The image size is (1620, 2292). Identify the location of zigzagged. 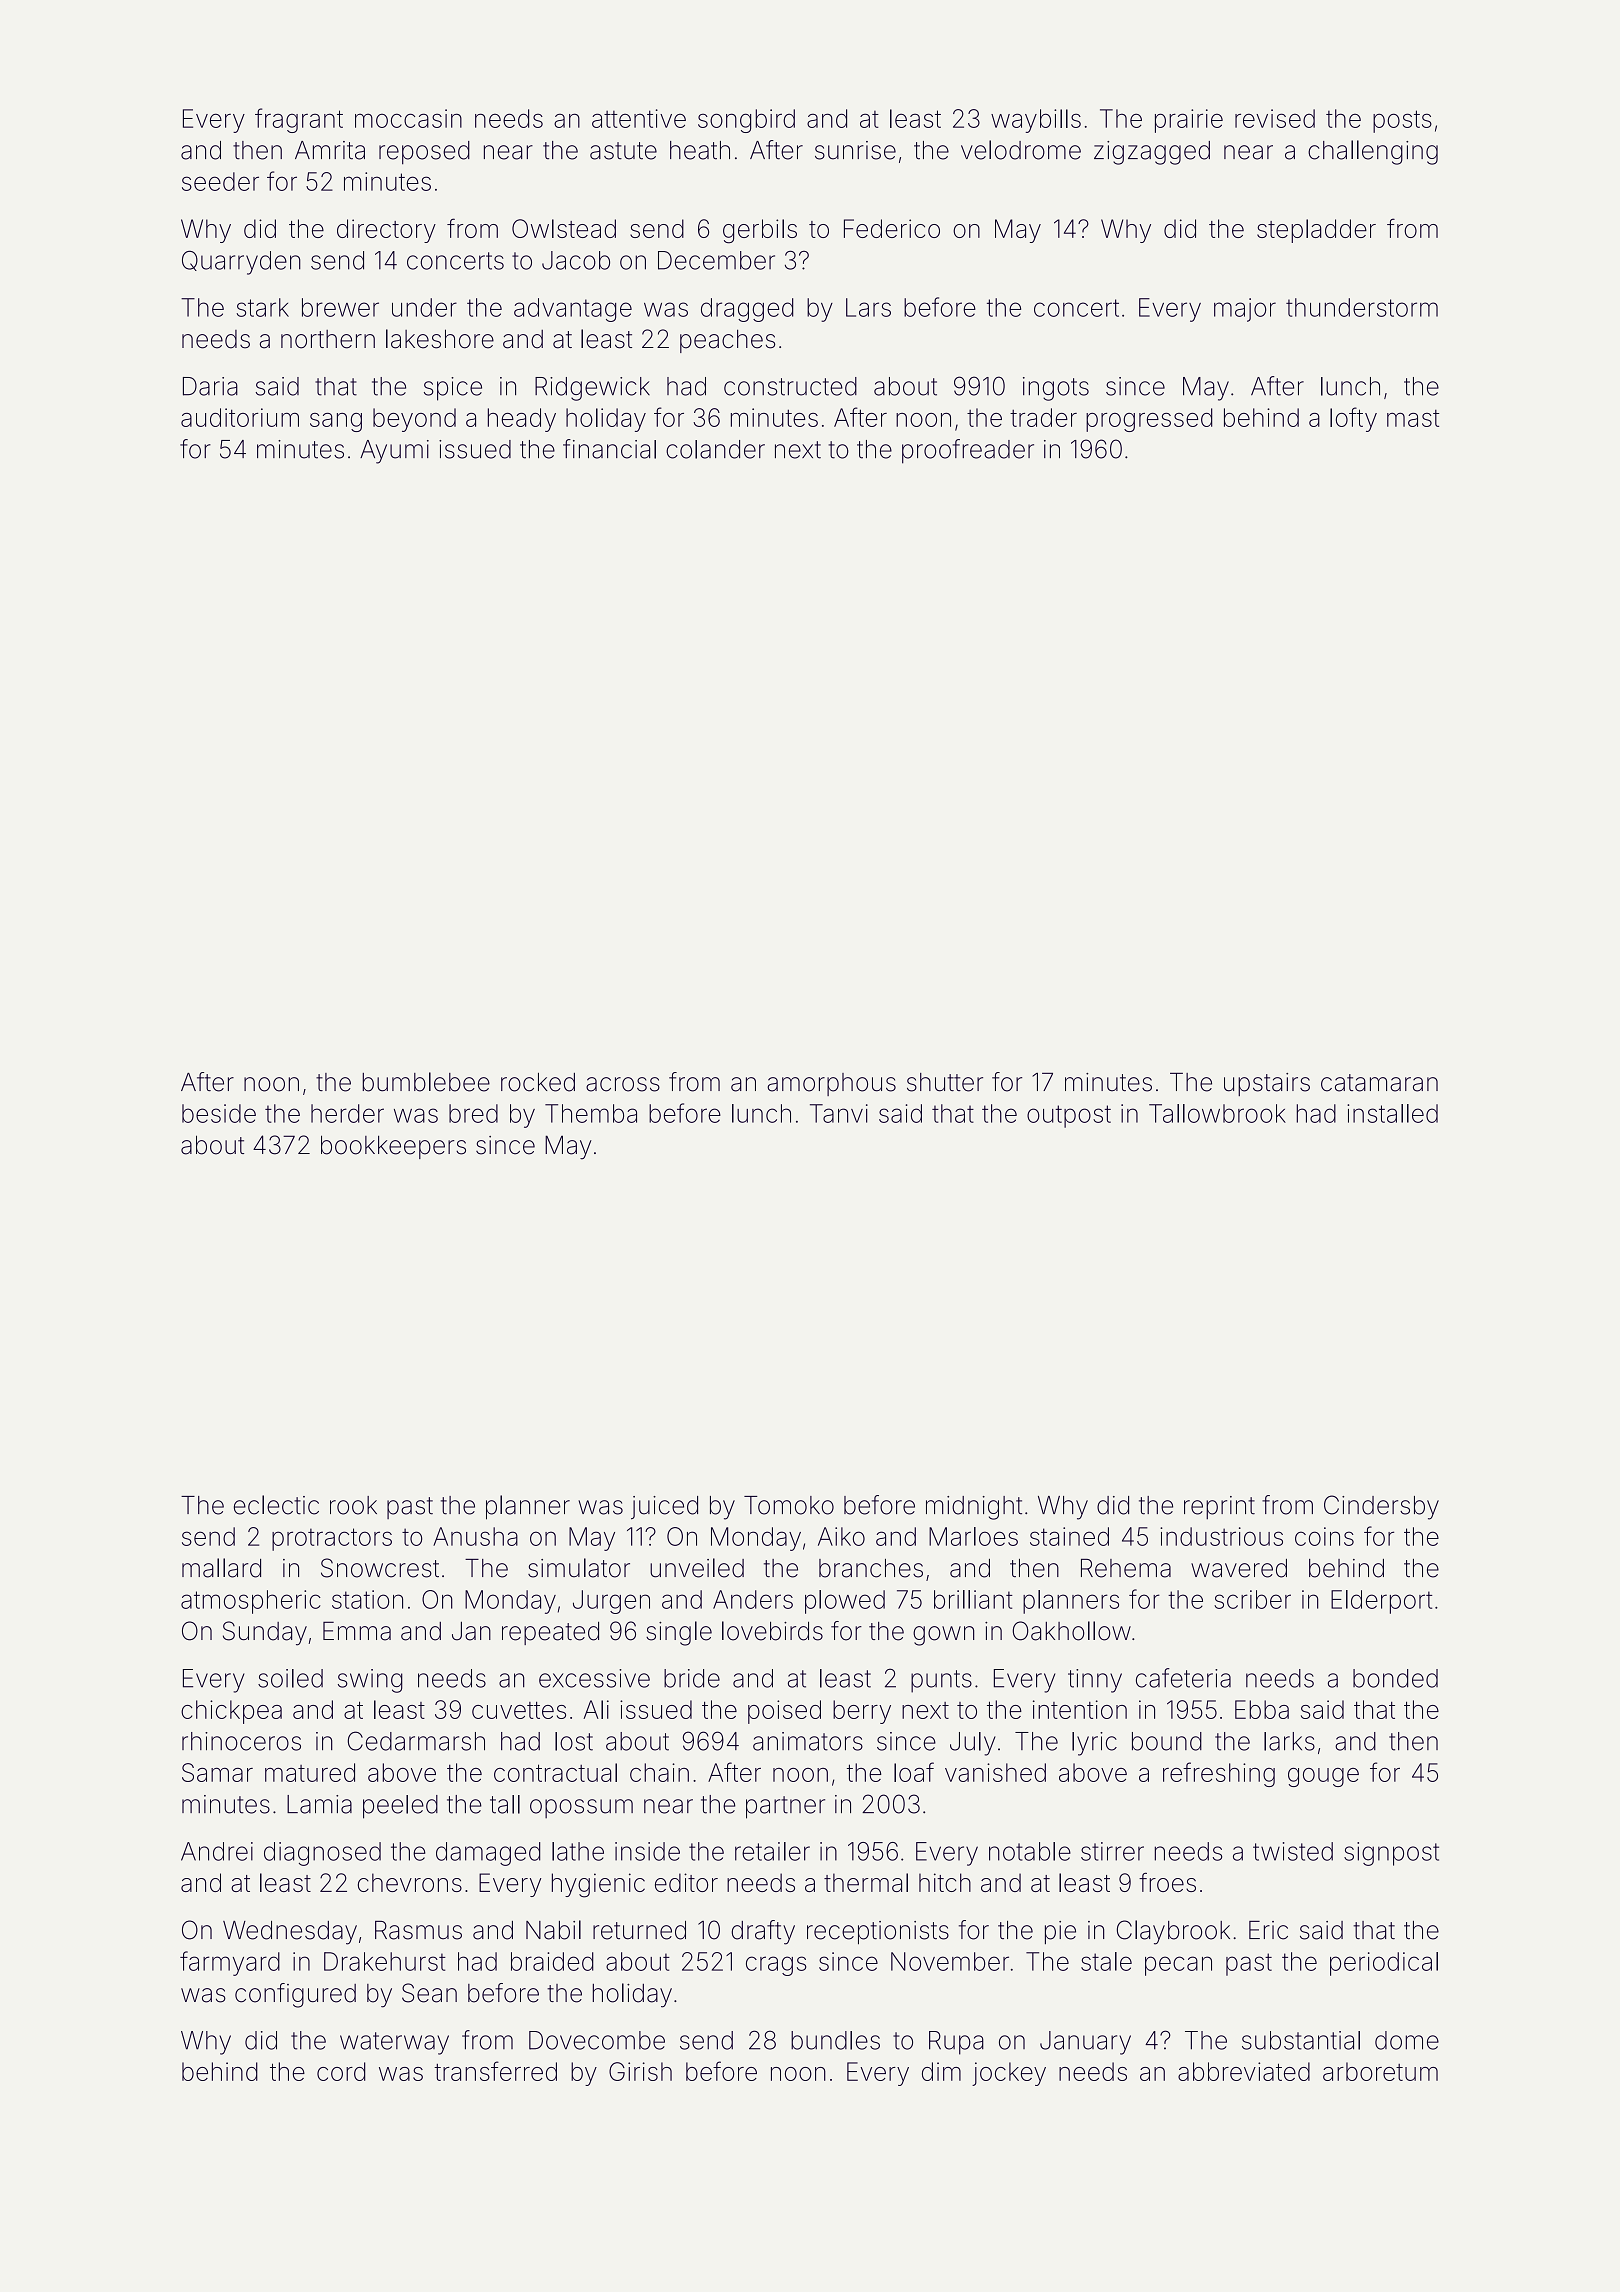
(1152, 153).
